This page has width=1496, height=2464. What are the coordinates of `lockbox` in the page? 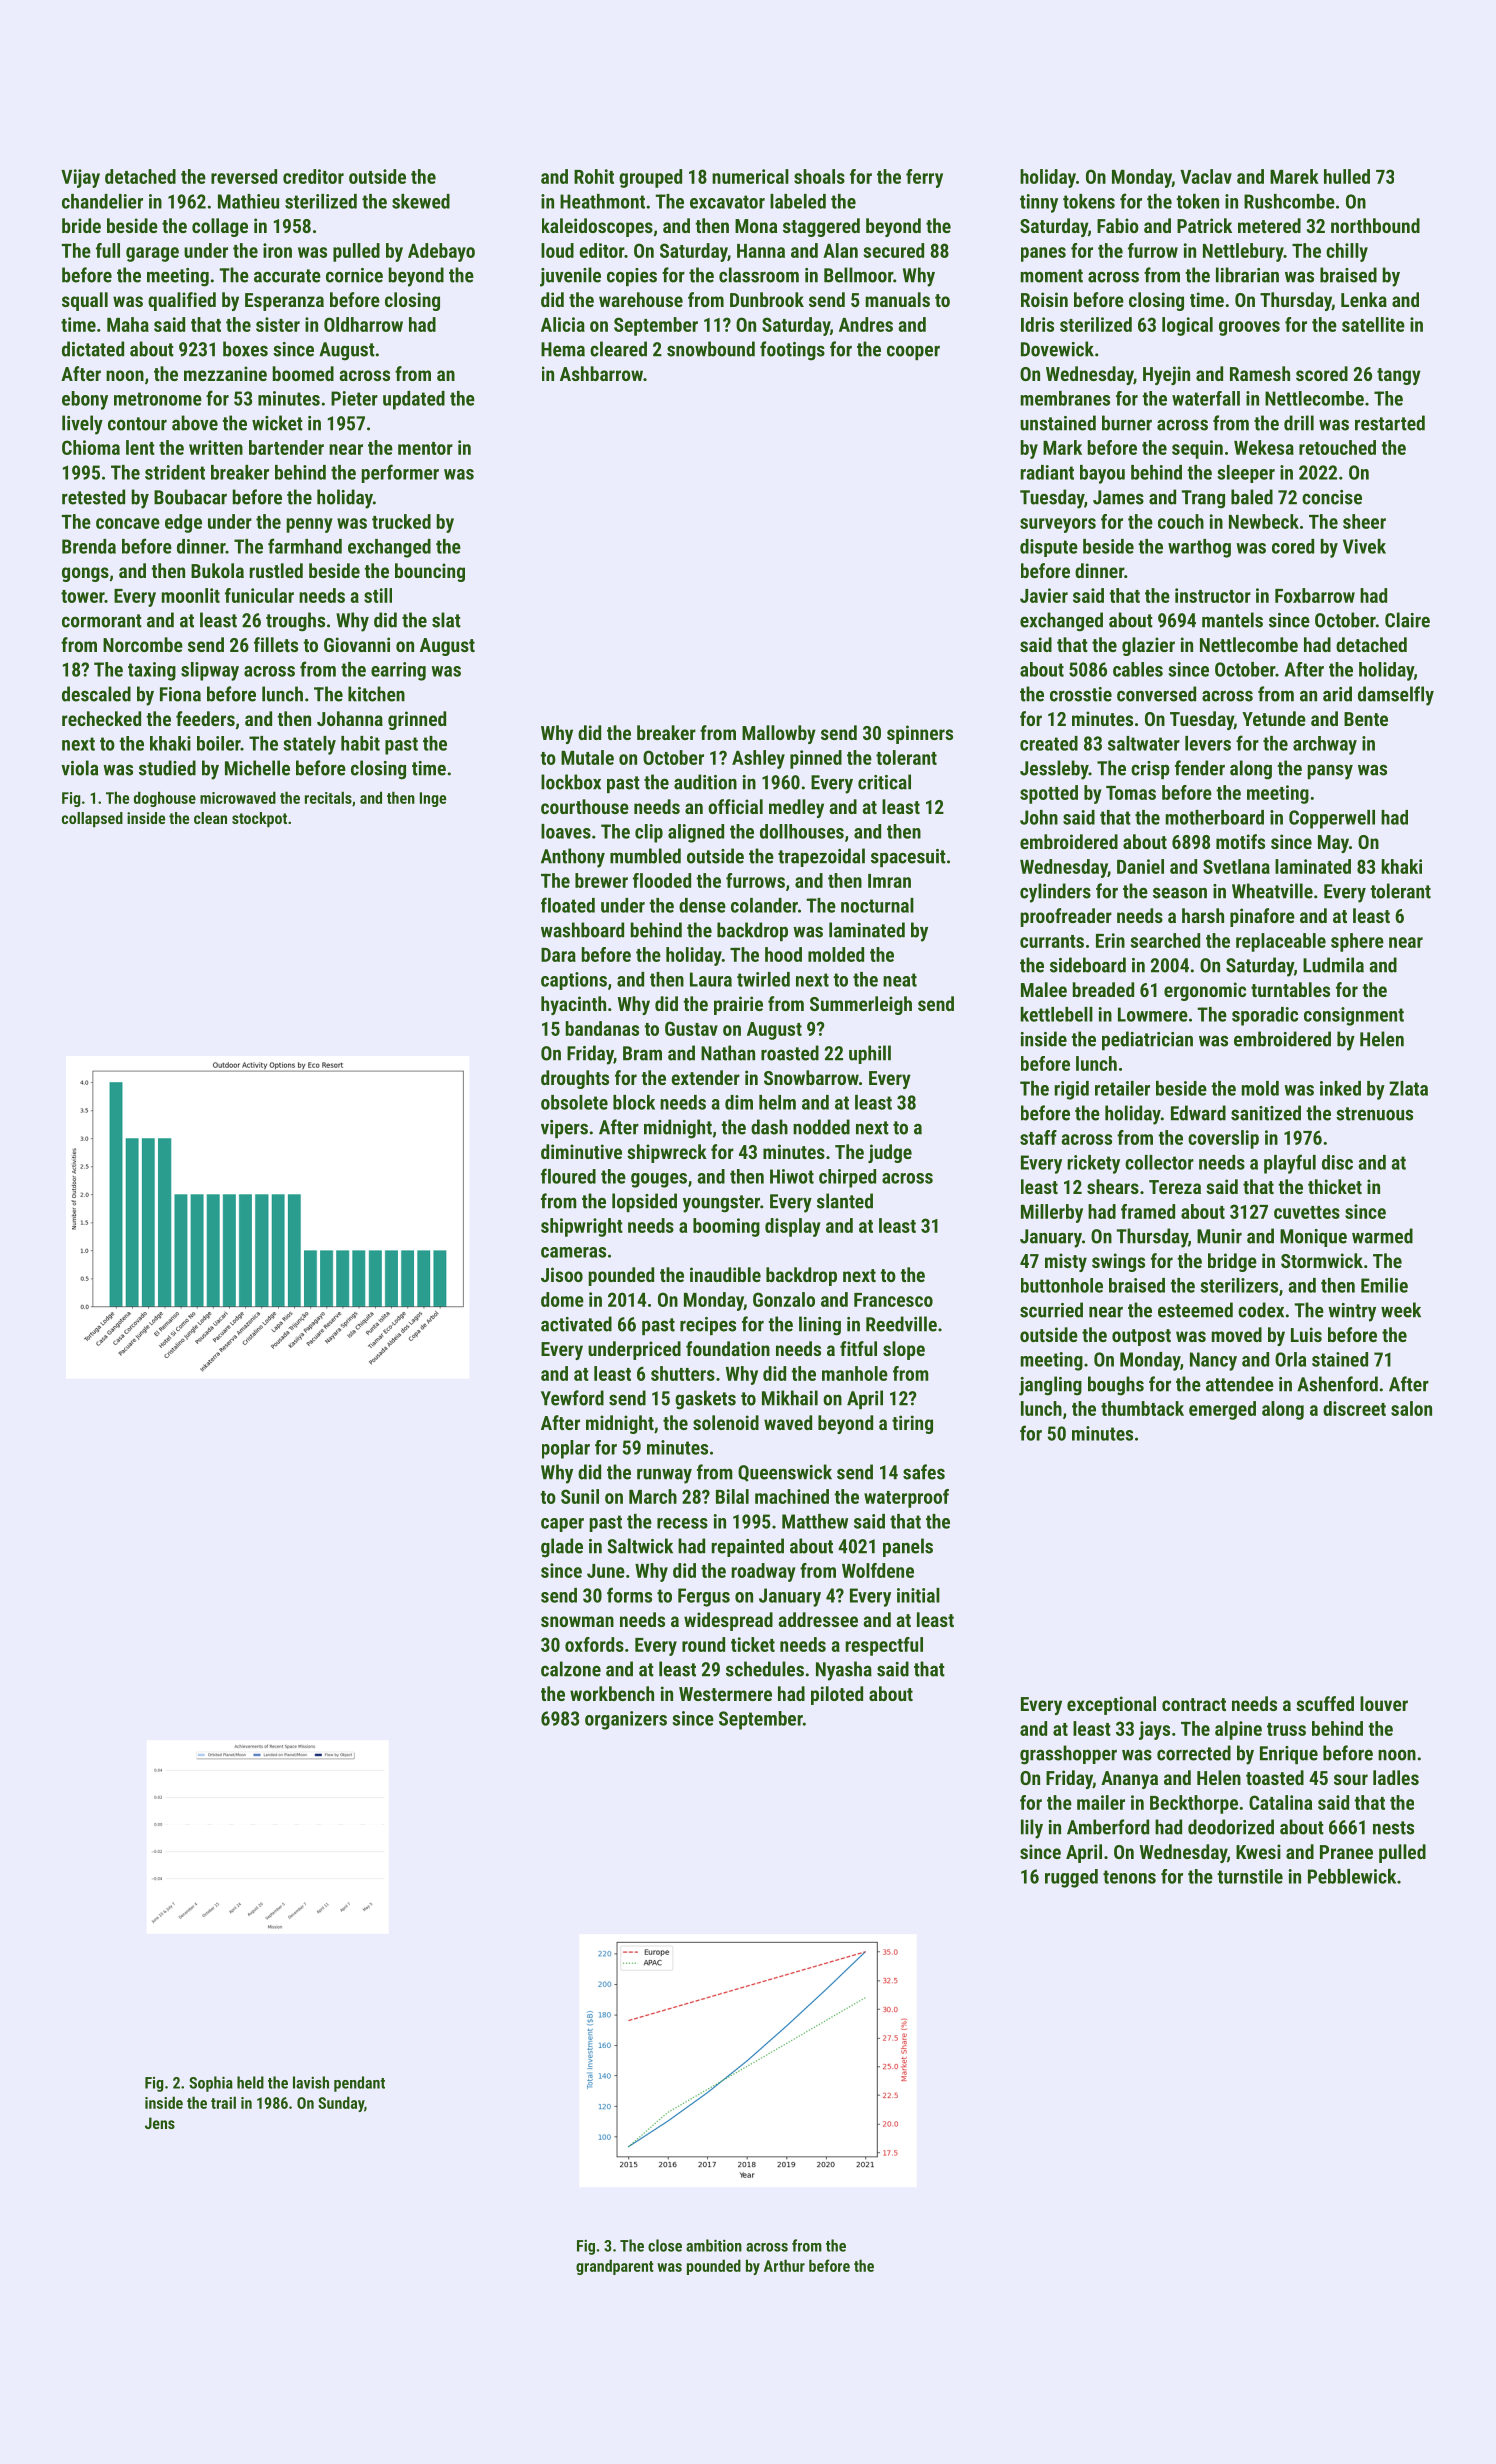 It's located at (571, 782).
